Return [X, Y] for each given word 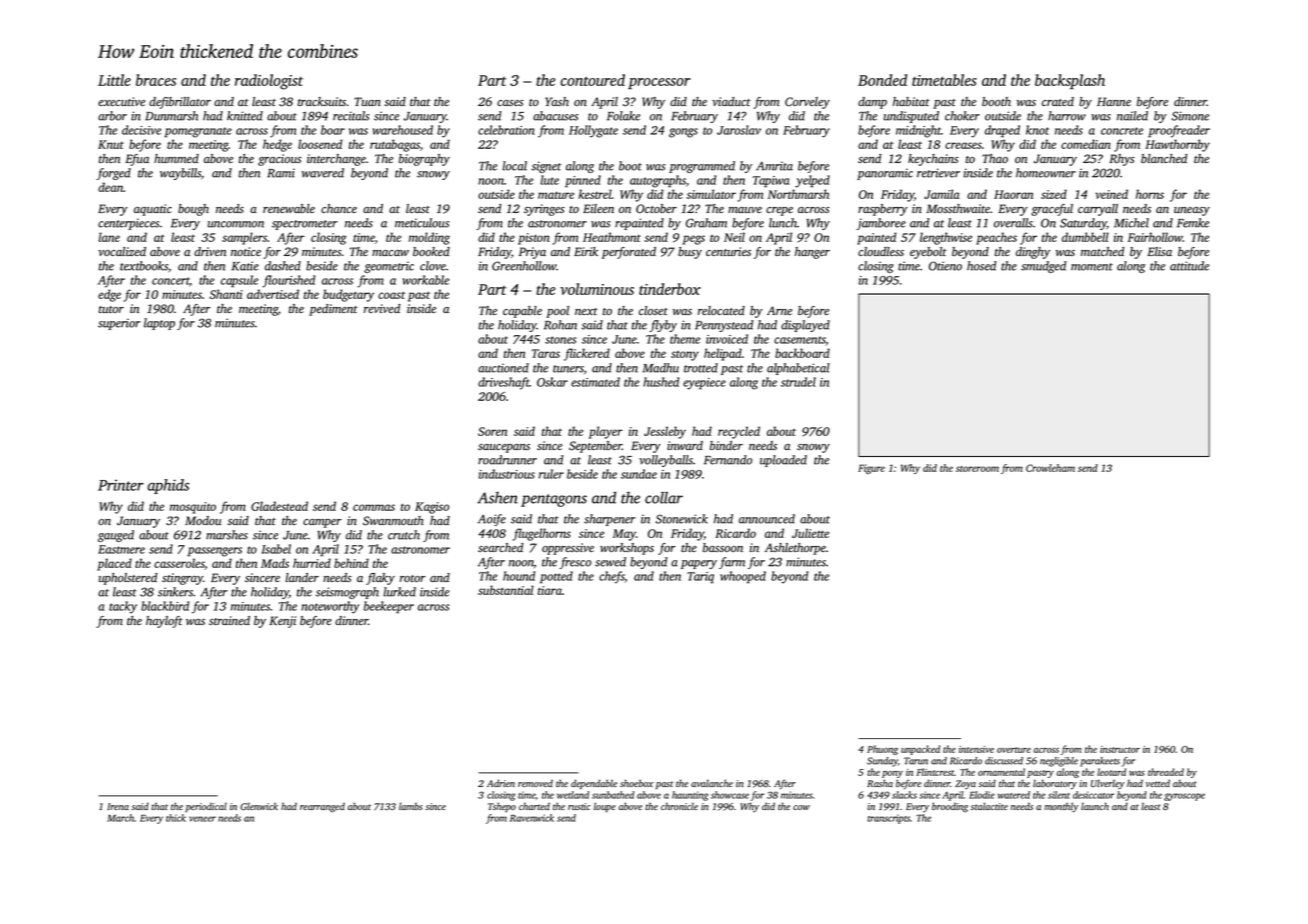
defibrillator [180, 103]
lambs [411, 806]
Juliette [810, 533]
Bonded [882, 80]
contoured [593, 80]
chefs [612, 577]
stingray [182, 579]
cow [801, 807]
